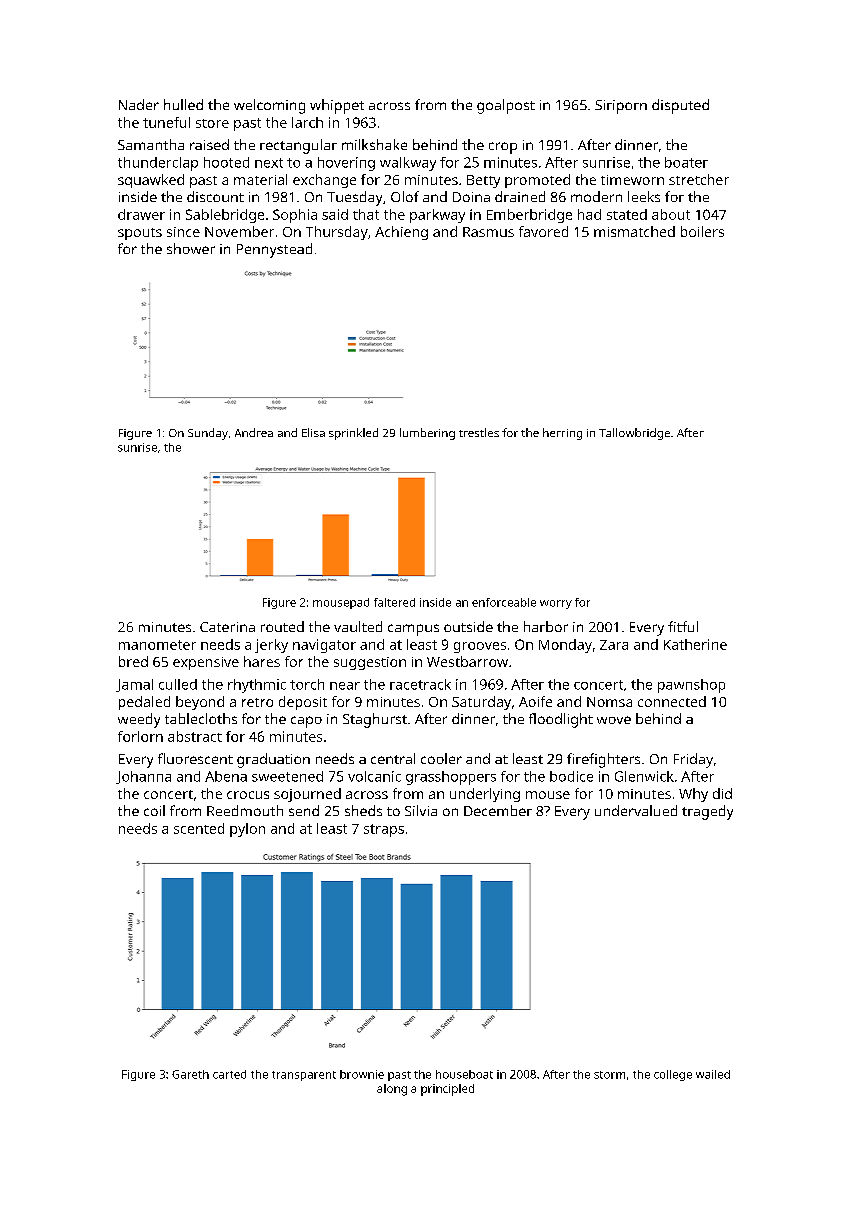 The width and height of the screenshot is (852, 1210). What do you see at coordinates (140, 234) in the screenshot?
I see `spouts` at bounding box center [140, 234].
